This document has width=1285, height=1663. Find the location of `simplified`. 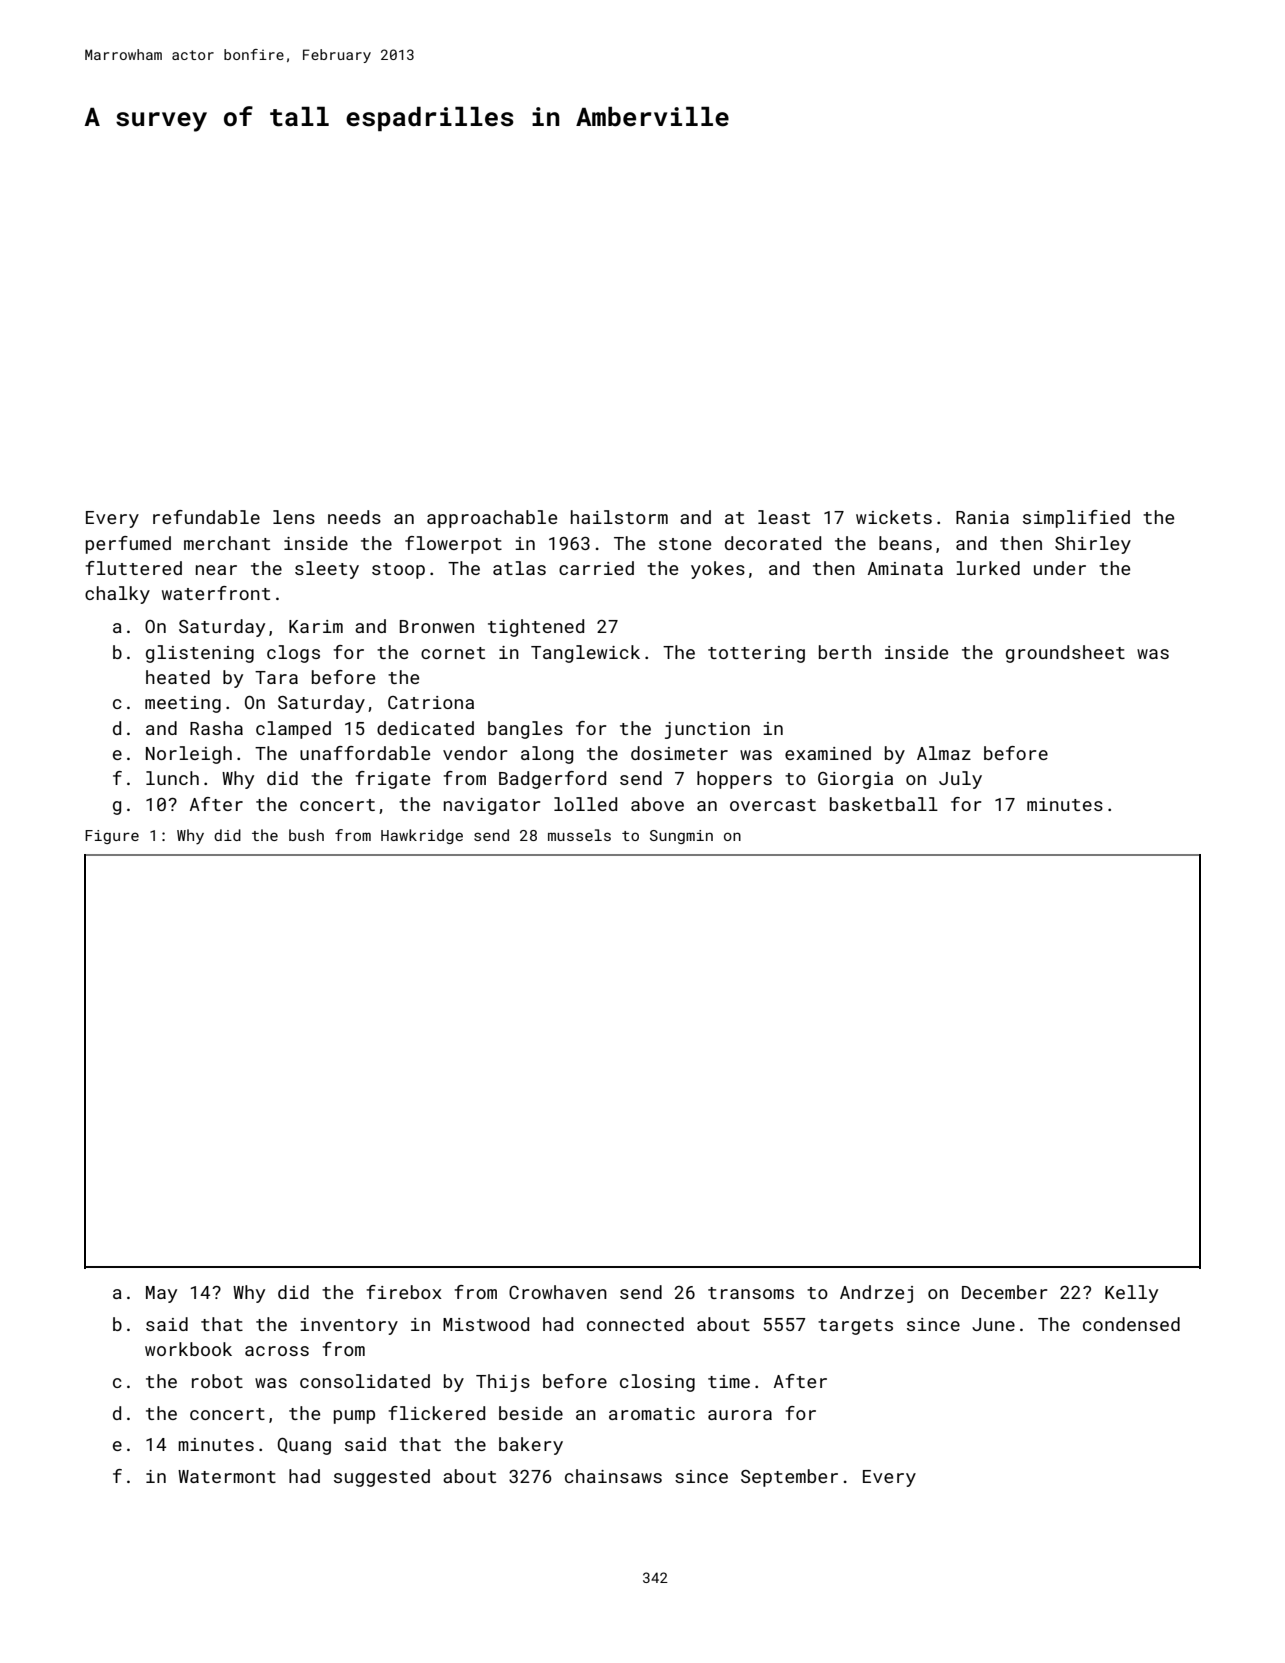

simplified is located at coordinates (1076, 519).
